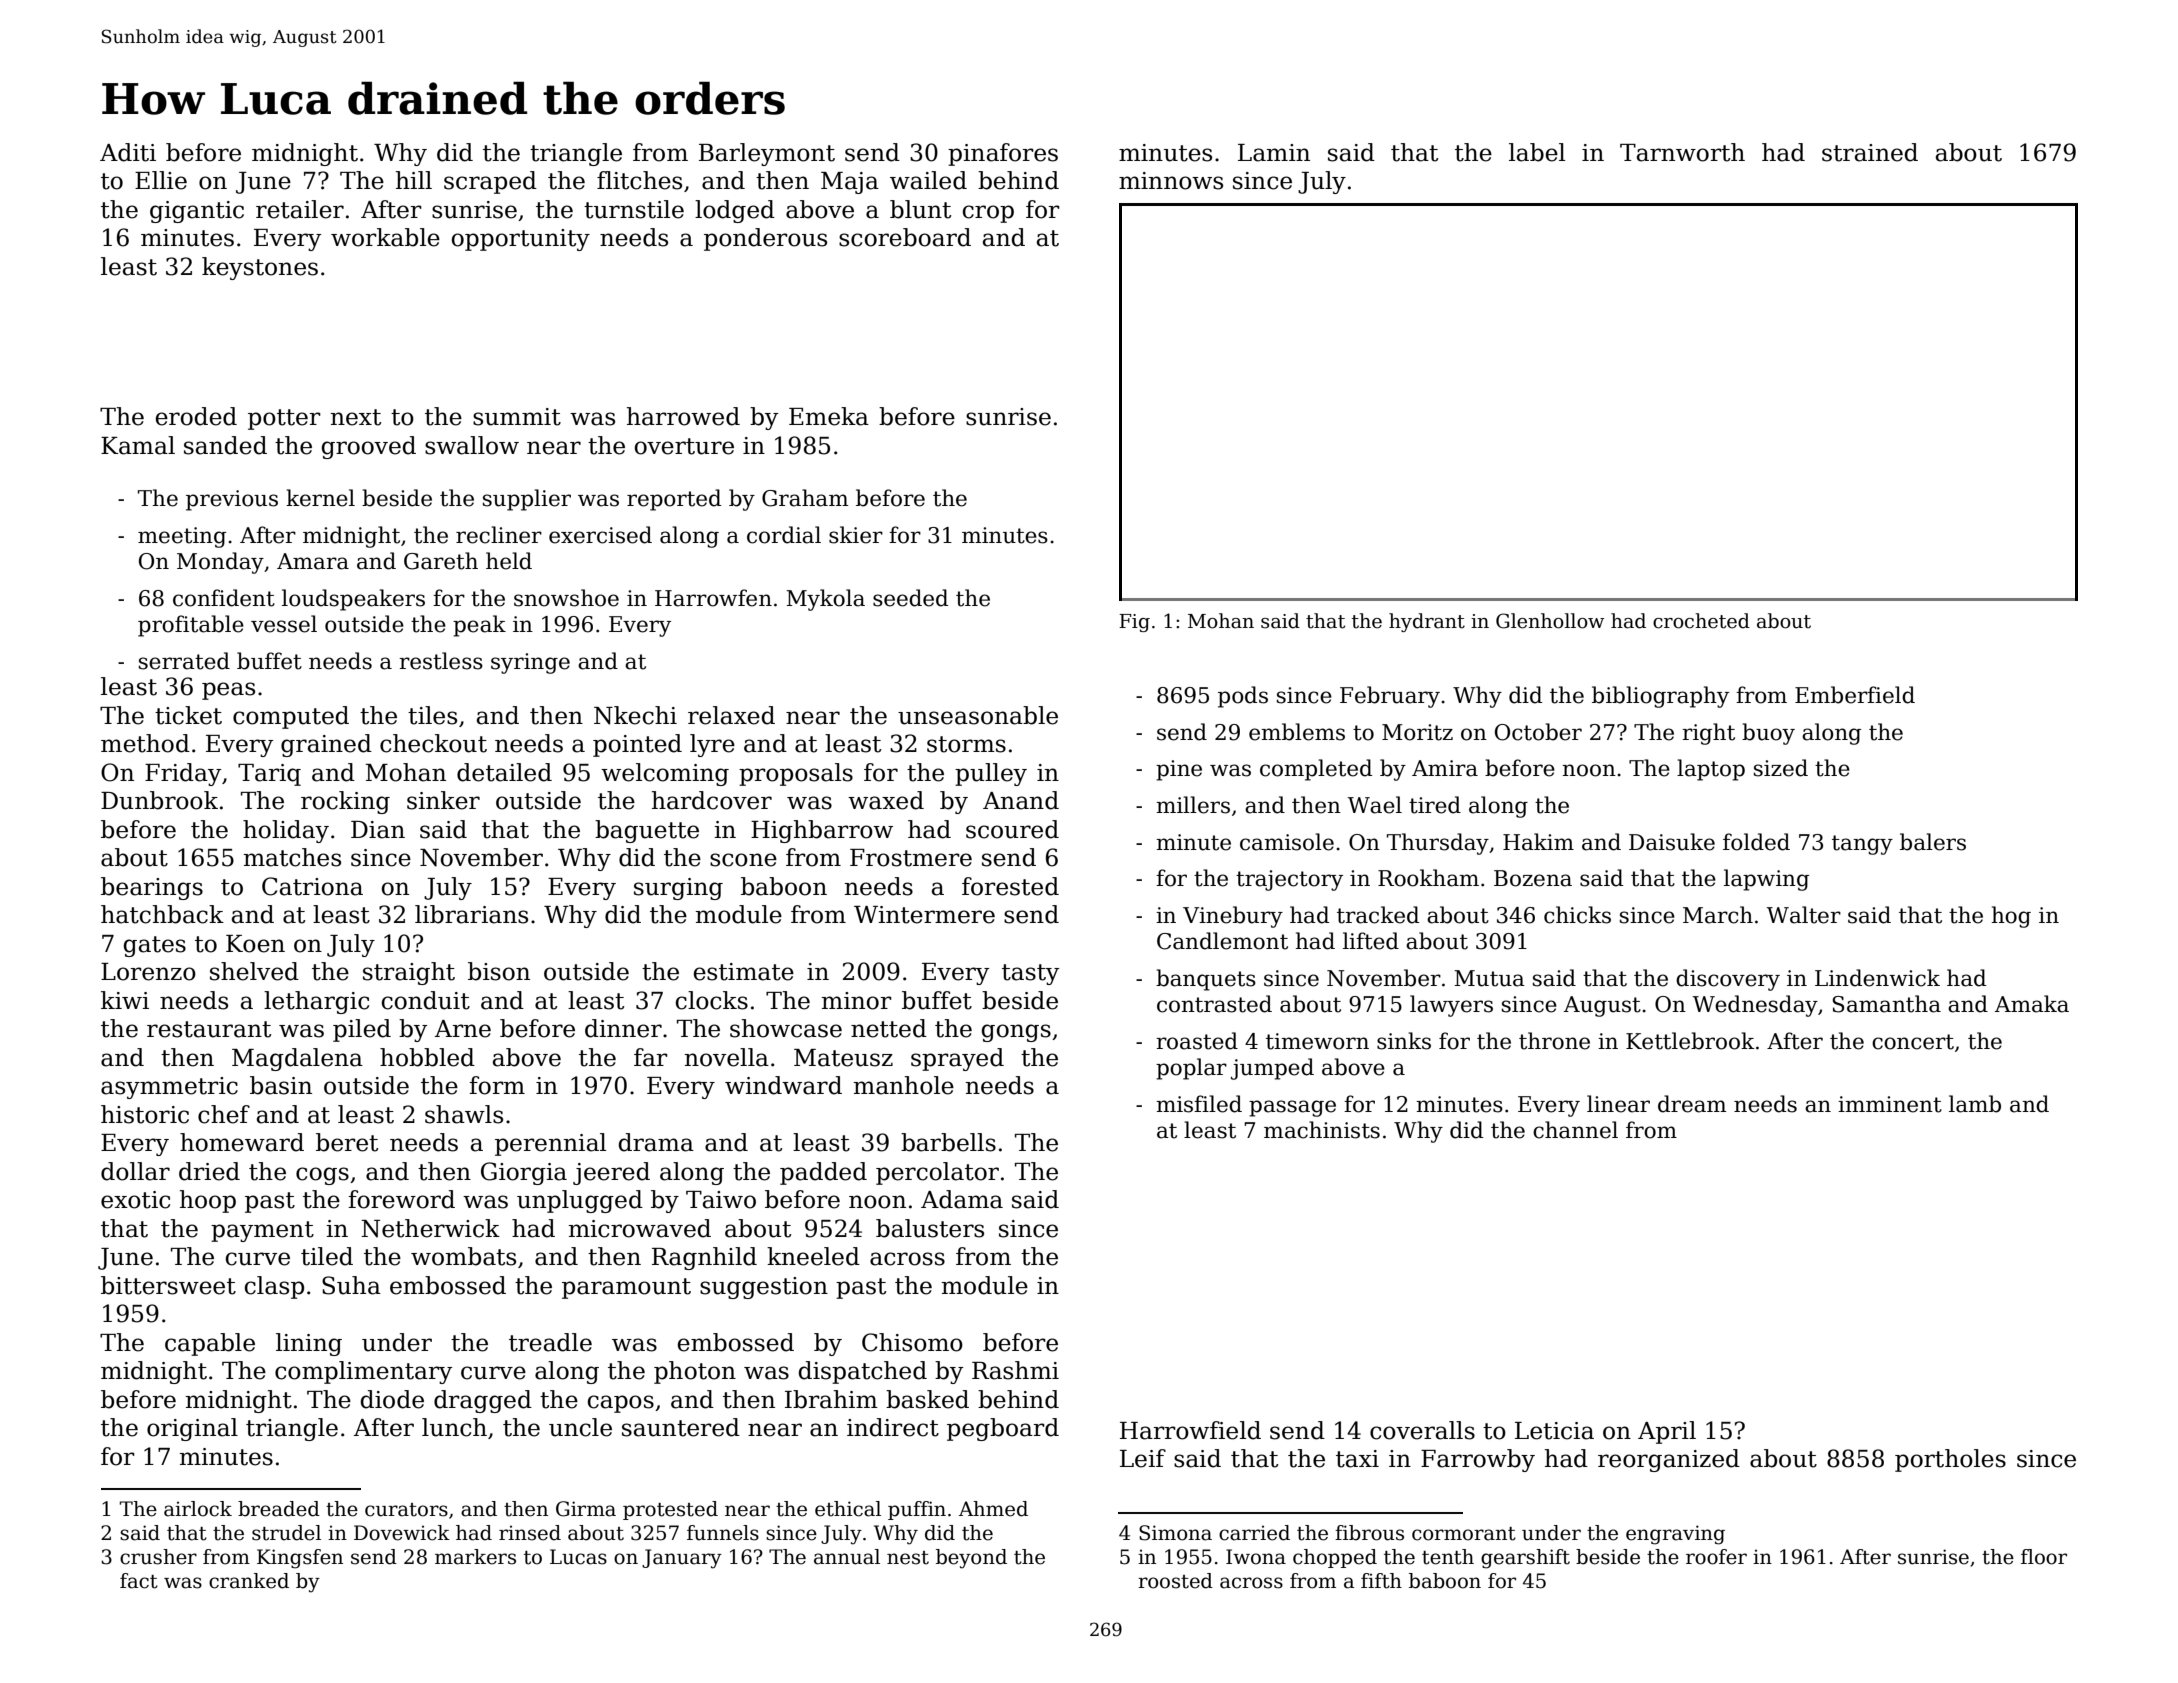 The width and height of the page is (2178, 1683). Describe the element at coordinates (1214, 1004) in the page. I see `contrasted` at that location.
